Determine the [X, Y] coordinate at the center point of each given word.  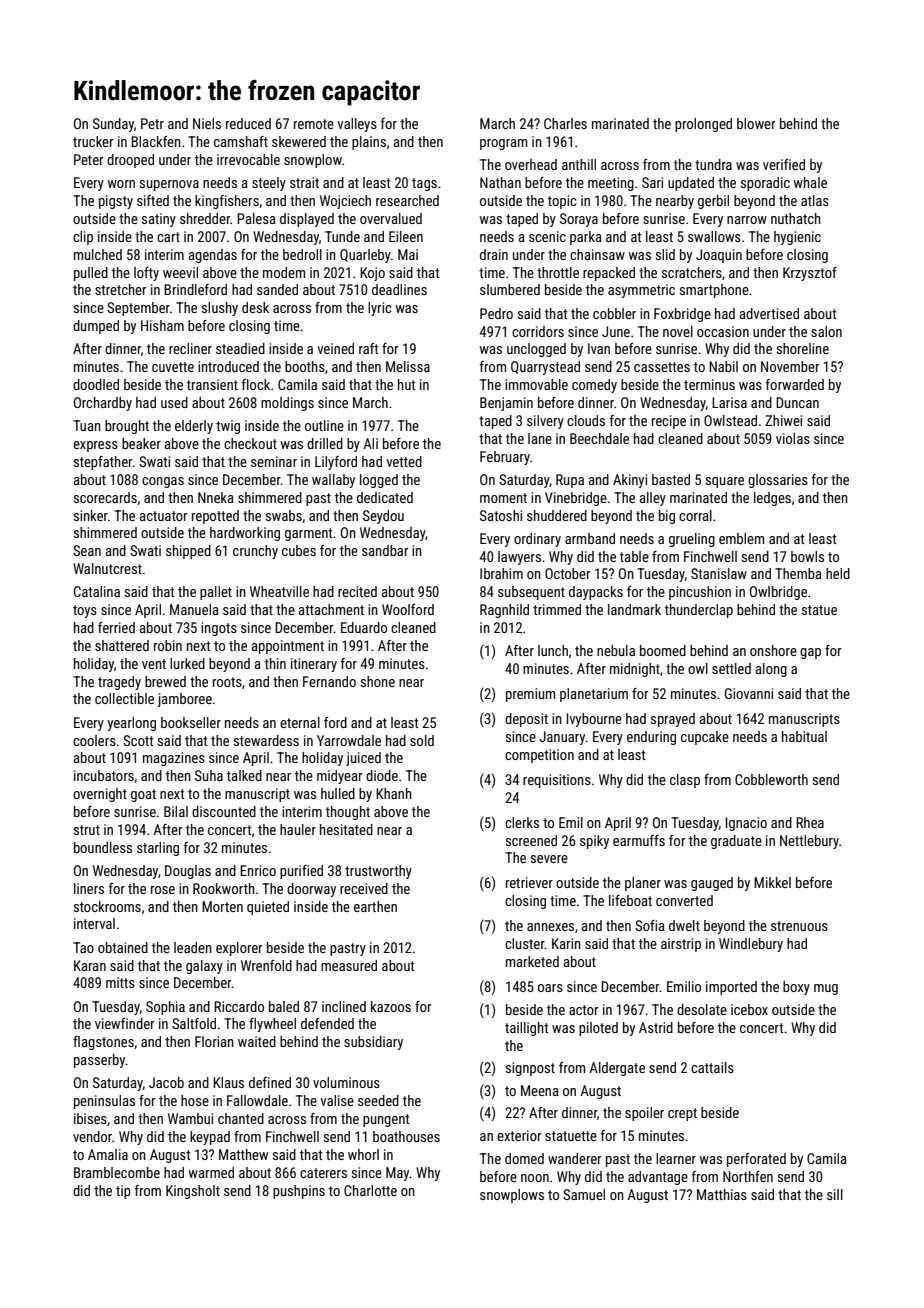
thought [348, 813]
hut [406, 384]
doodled [96, 384]
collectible [124, 698]
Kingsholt [193, 1192]
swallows [714, 236]
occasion [723, 331]
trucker [93, 141]
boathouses [406, 1136]
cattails [712, 1067]
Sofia [650, 925]
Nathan [500, 182]
